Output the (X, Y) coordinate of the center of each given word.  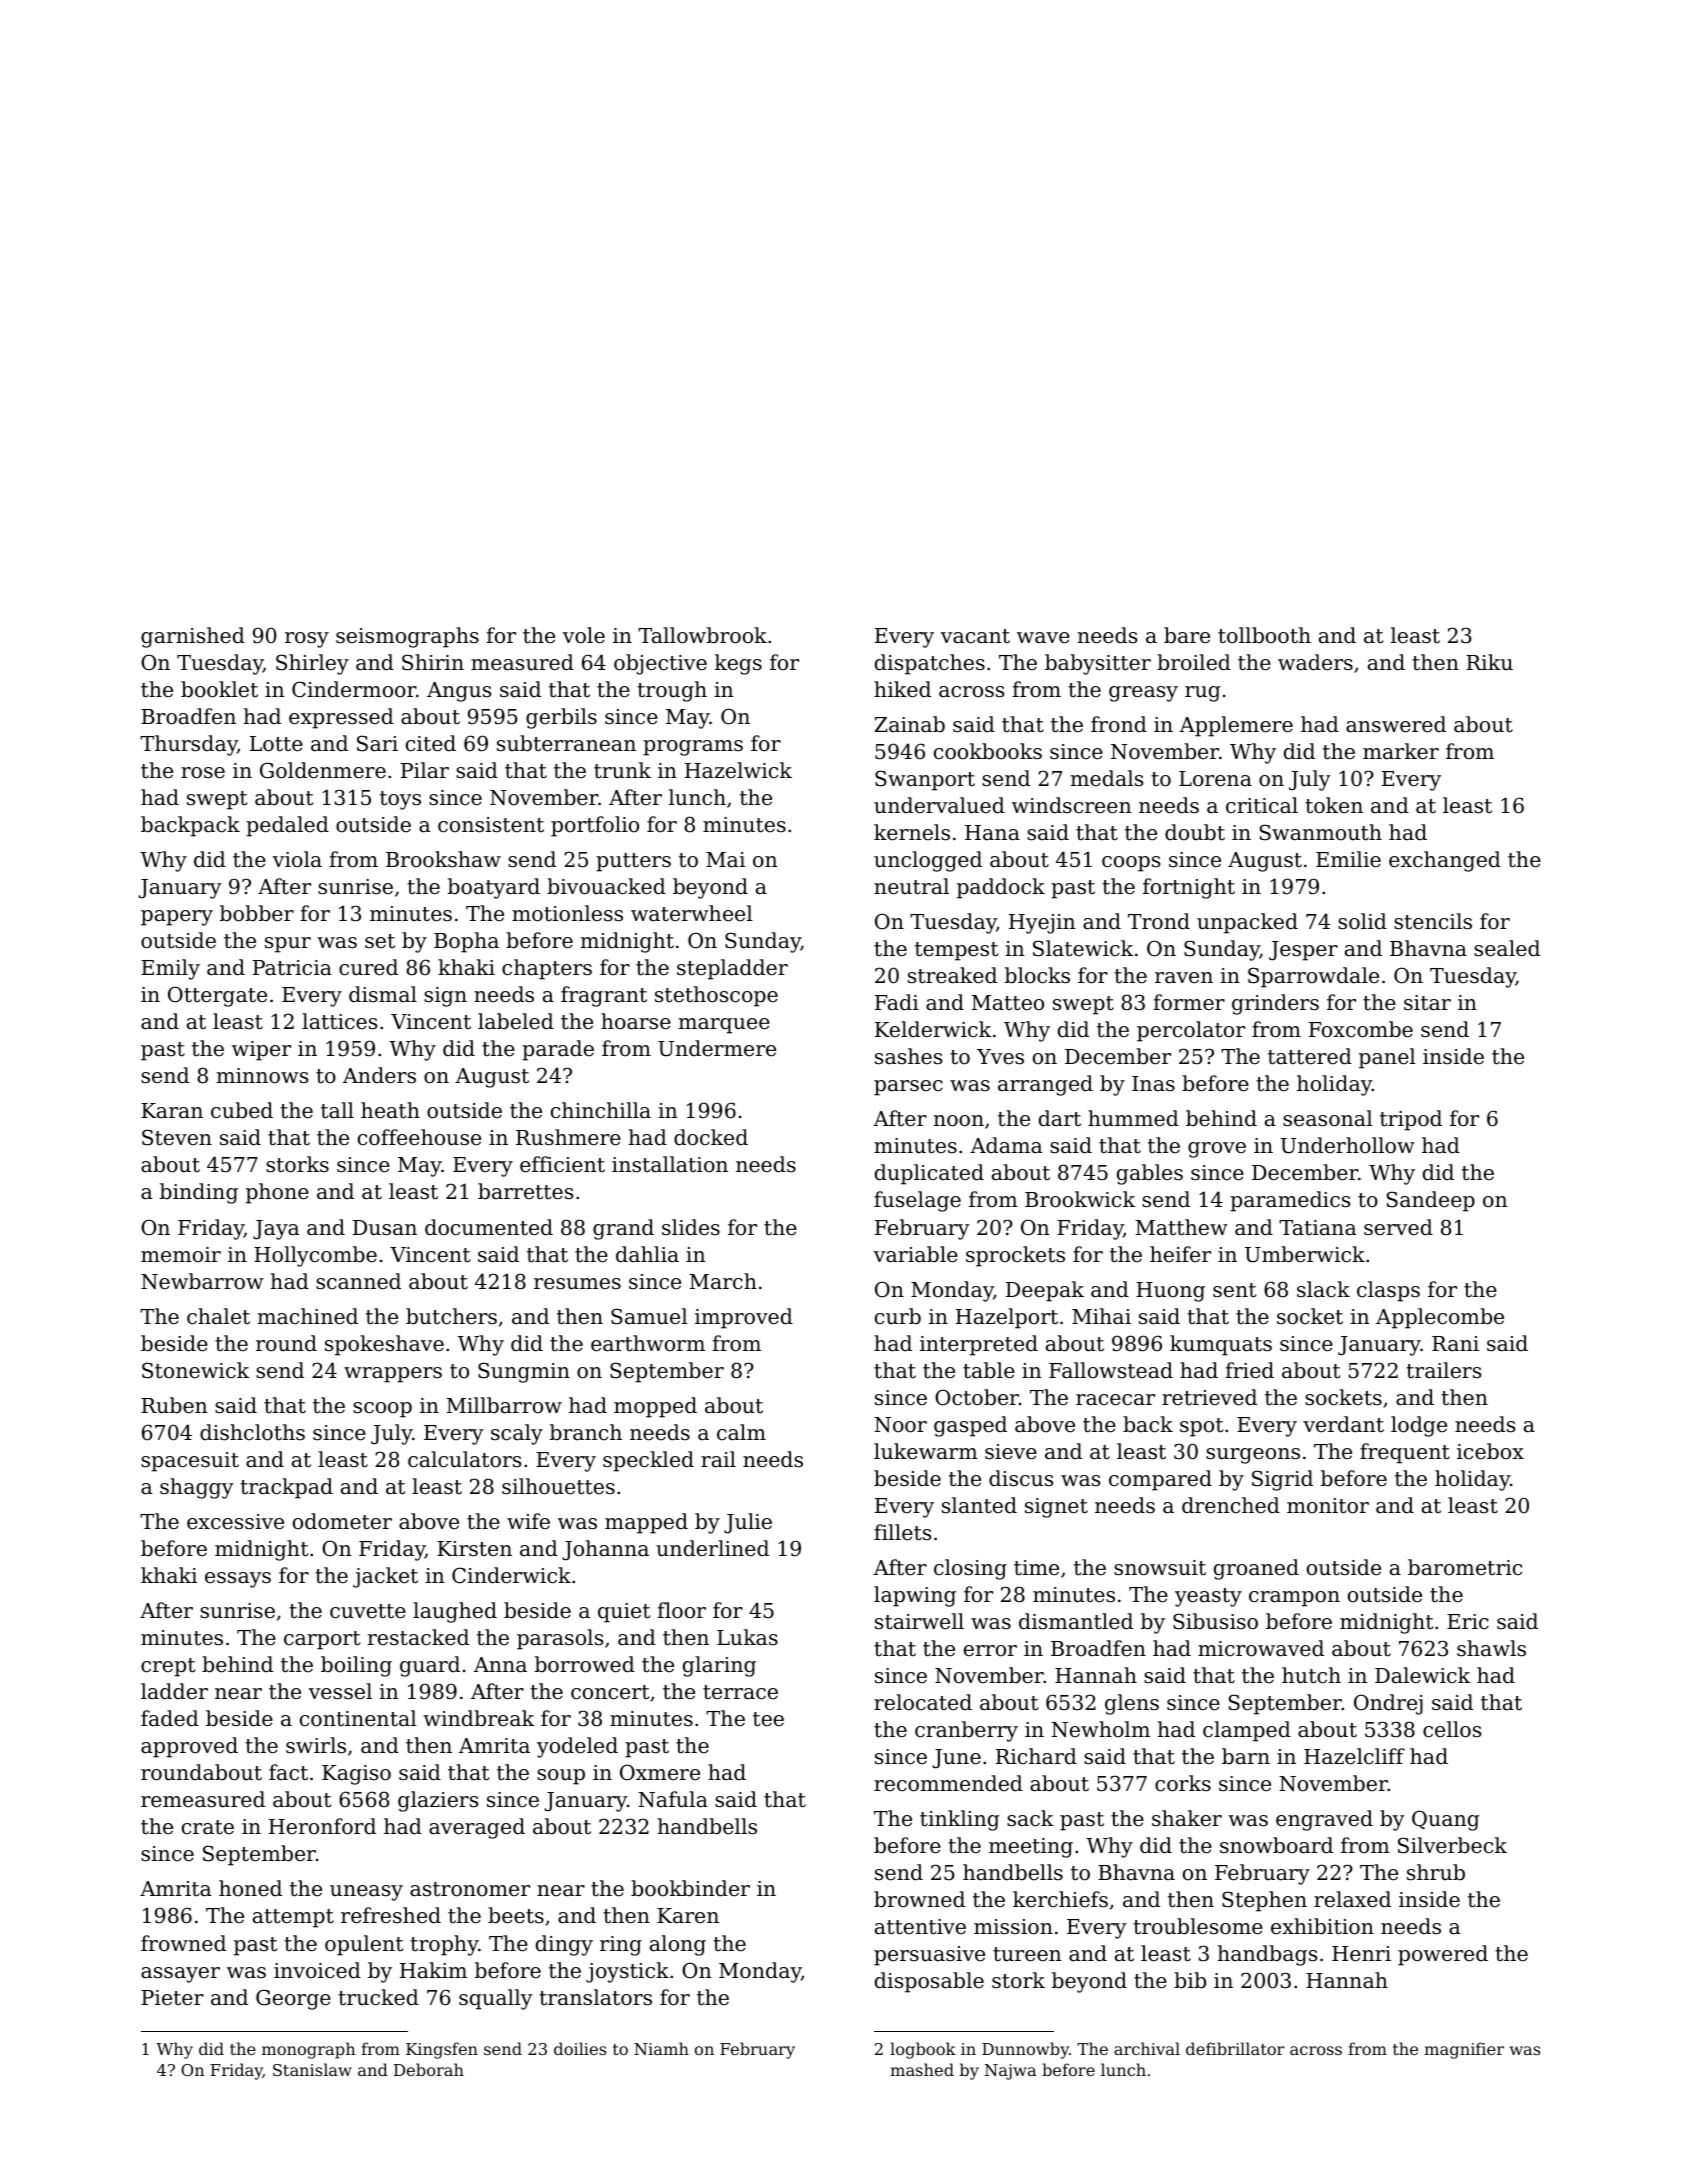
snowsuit (1160, 1568)
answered (1396, 724)
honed (250, 1888)
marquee (724, 1026)
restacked (418, 1637)
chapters (547, 969)
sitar (1427, 1003)
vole (584, 635)
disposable (929, 1982)
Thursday (188, 745)
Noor (901, 1425)
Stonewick (195, 1370)
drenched (1231, 1505)
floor (681, 1610)
